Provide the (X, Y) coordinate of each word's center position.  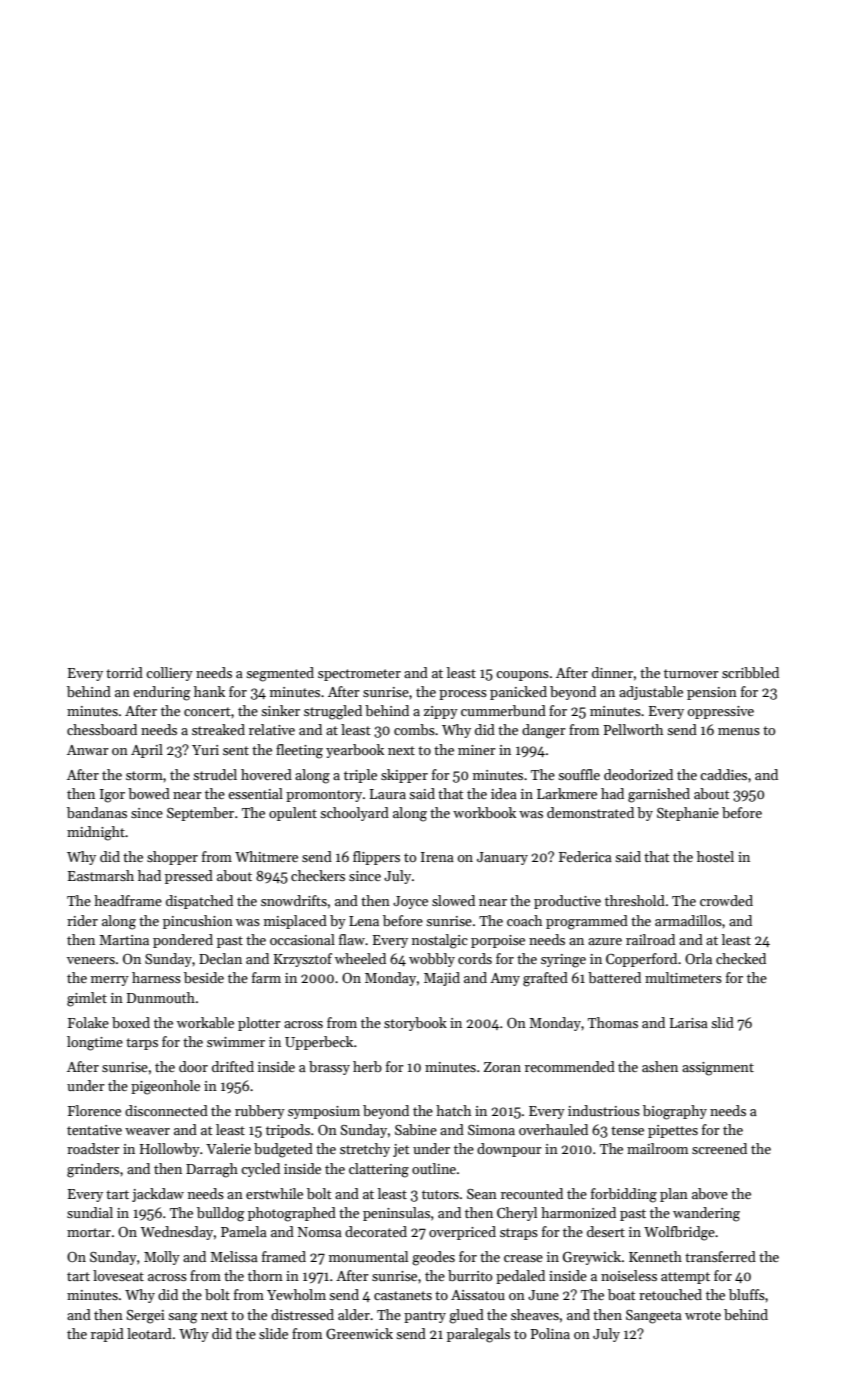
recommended (570, 1066)
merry (110, 981)
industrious (604, 1110)
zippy (441, 712)
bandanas (97, 812)
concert (207, 711)
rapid (107, 1335)
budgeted (283, 1150)
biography (675, 1112)
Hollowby (170, 1150)
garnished (659, 795)
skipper (404, 776)
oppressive (721, 712)
